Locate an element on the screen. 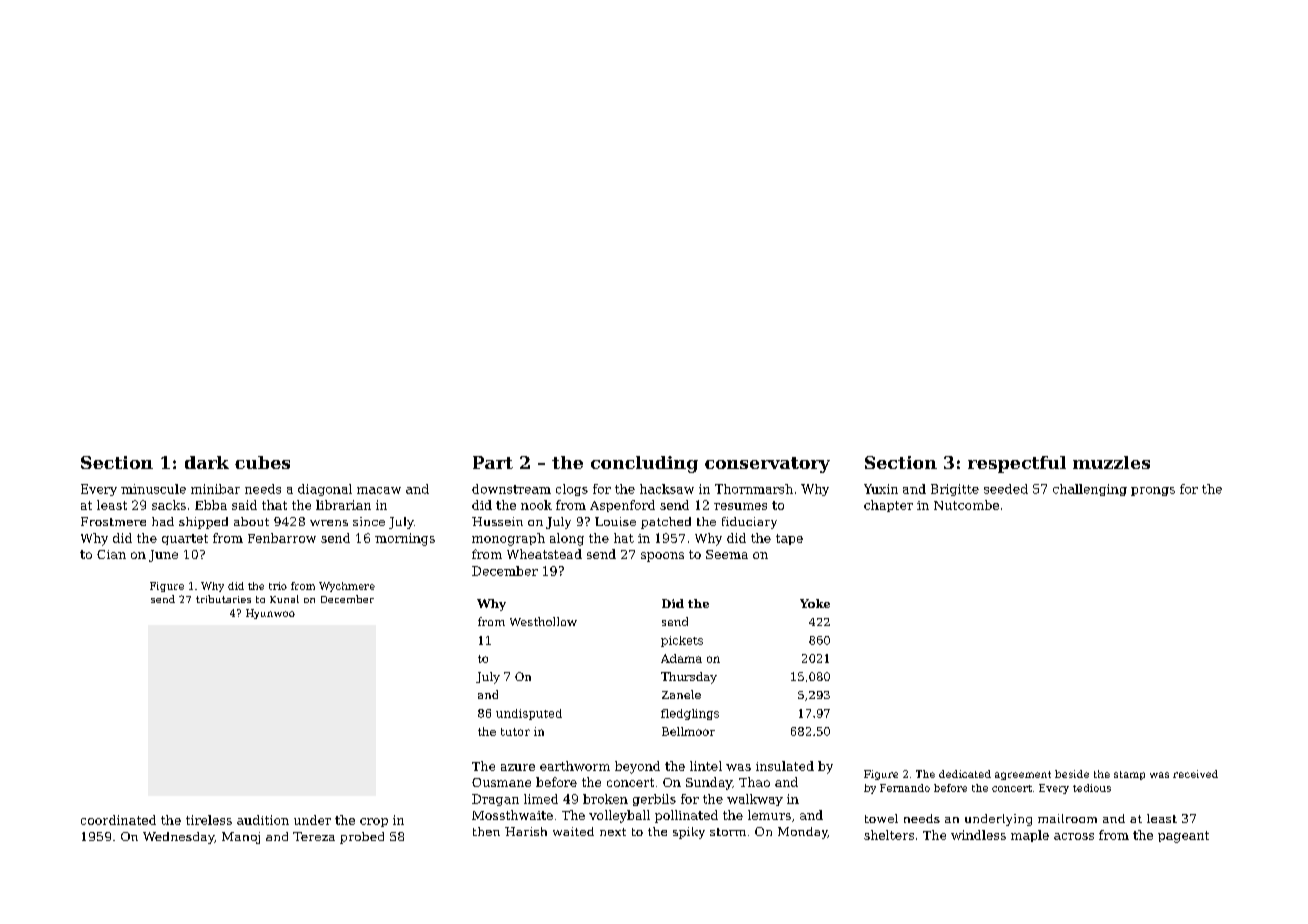 Image resolution: width=1308 pixels, height=924 pixels. spoons is located at coordinates (662, 557).
